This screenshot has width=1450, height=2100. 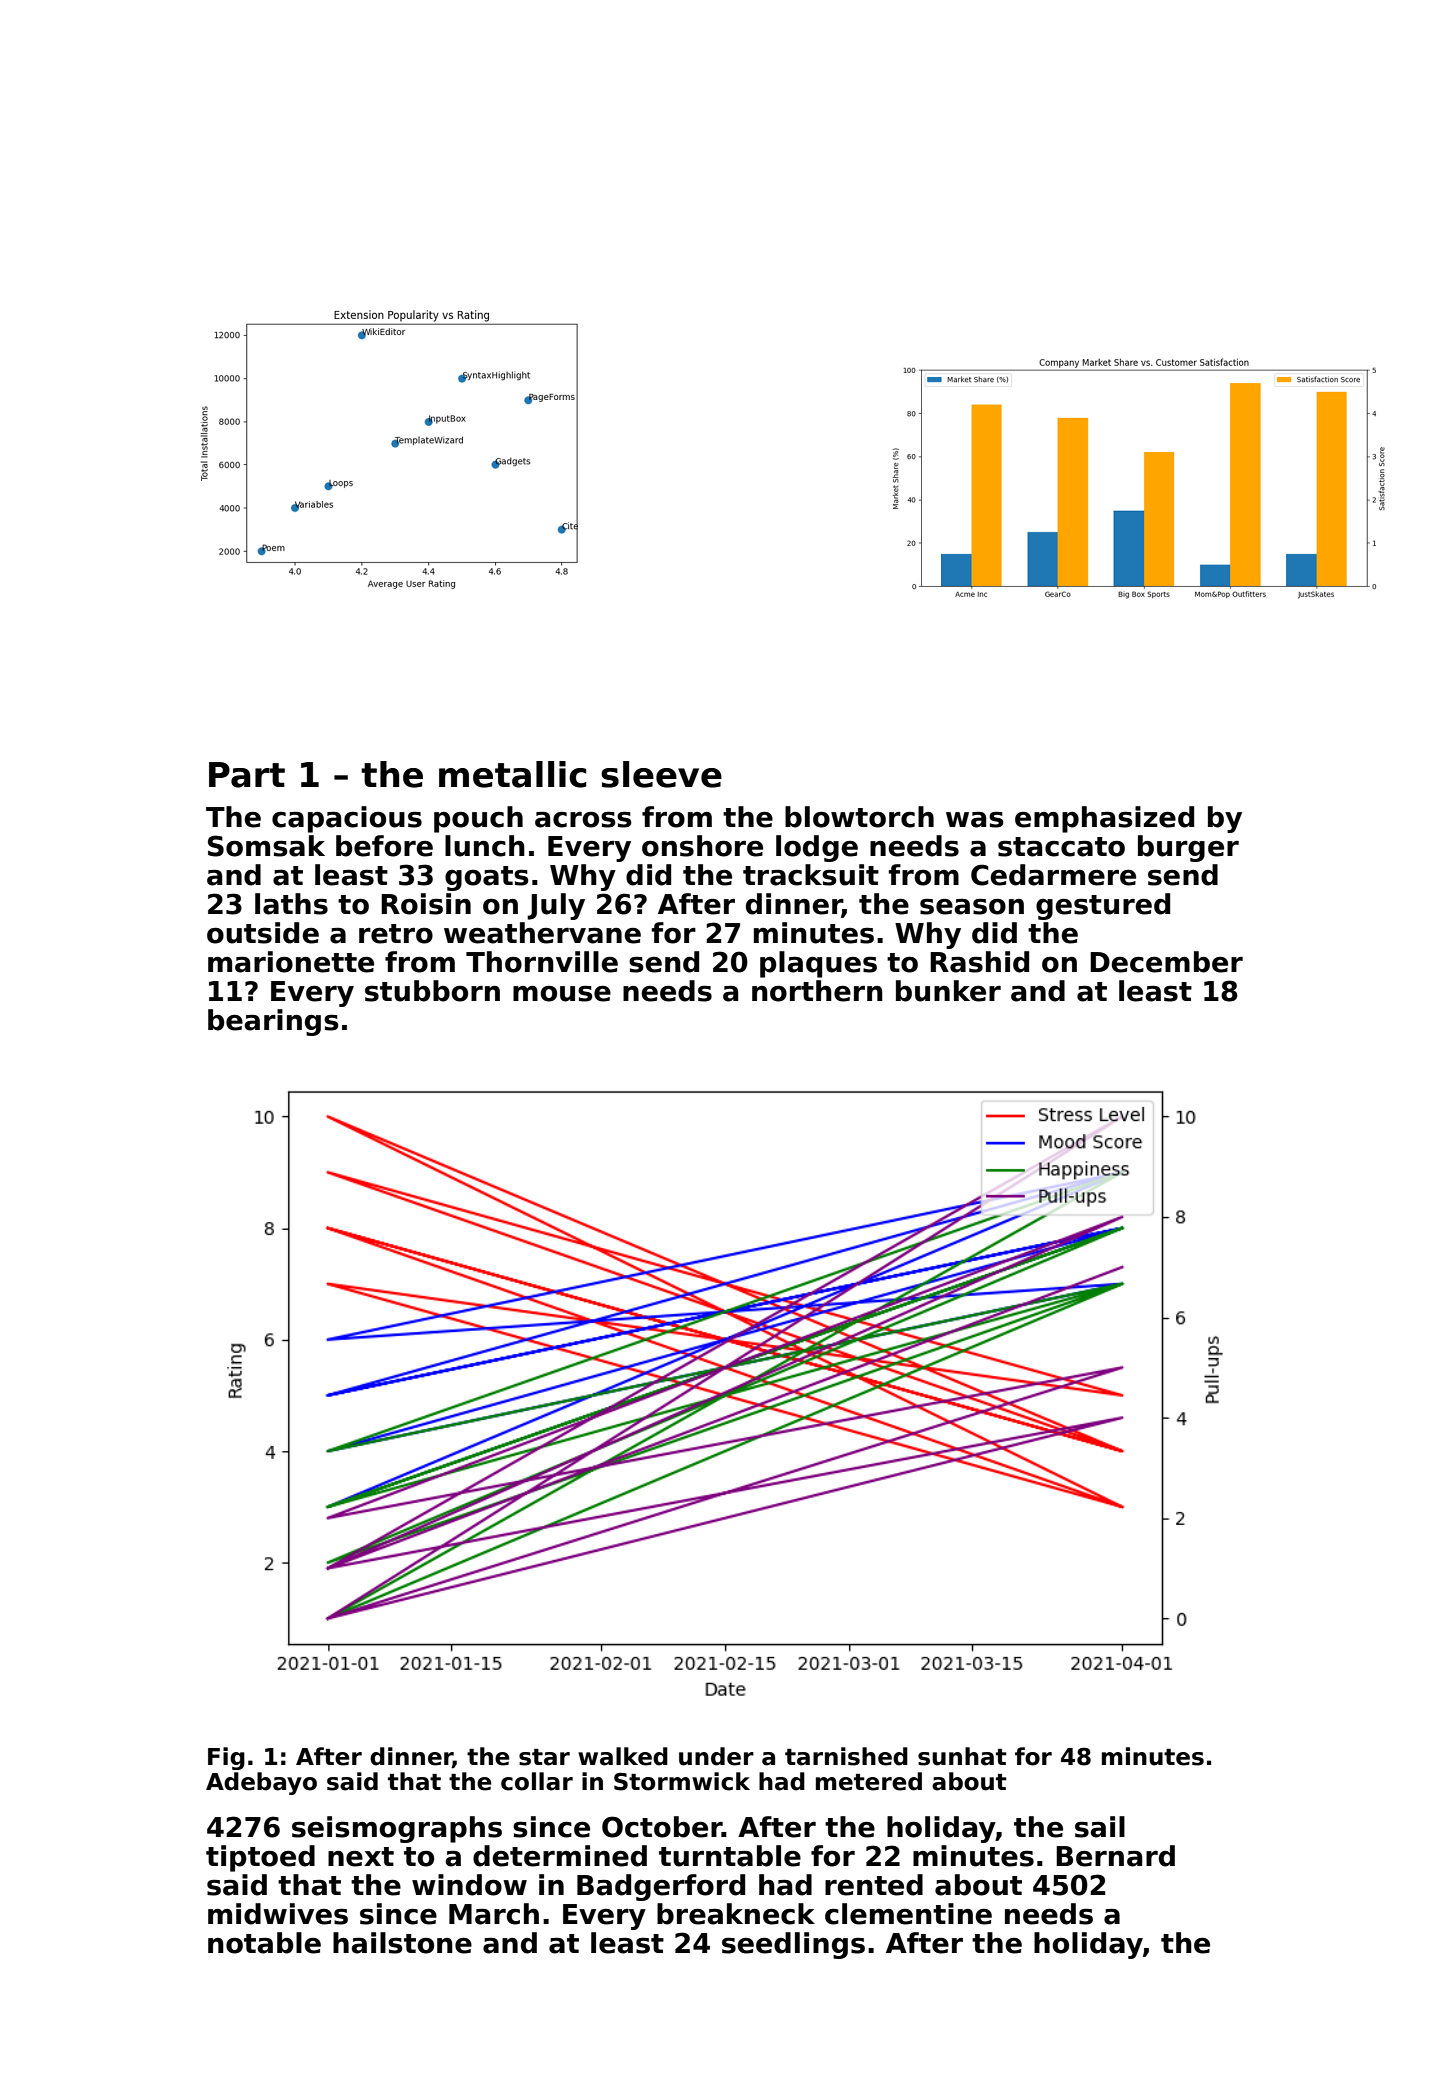 I want to click on northern, so click(x=817, y=991).
